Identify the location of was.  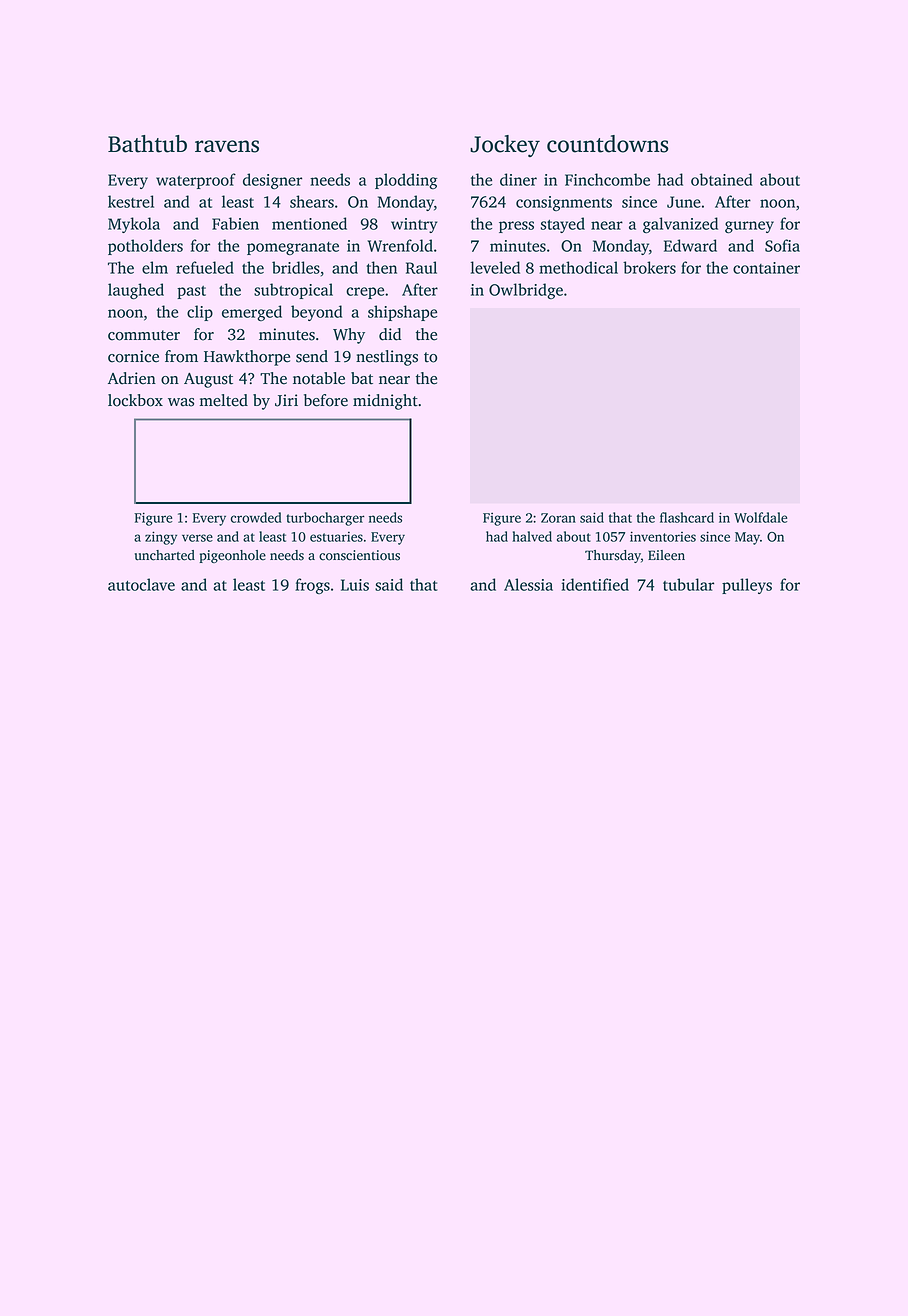
(181, 402).
